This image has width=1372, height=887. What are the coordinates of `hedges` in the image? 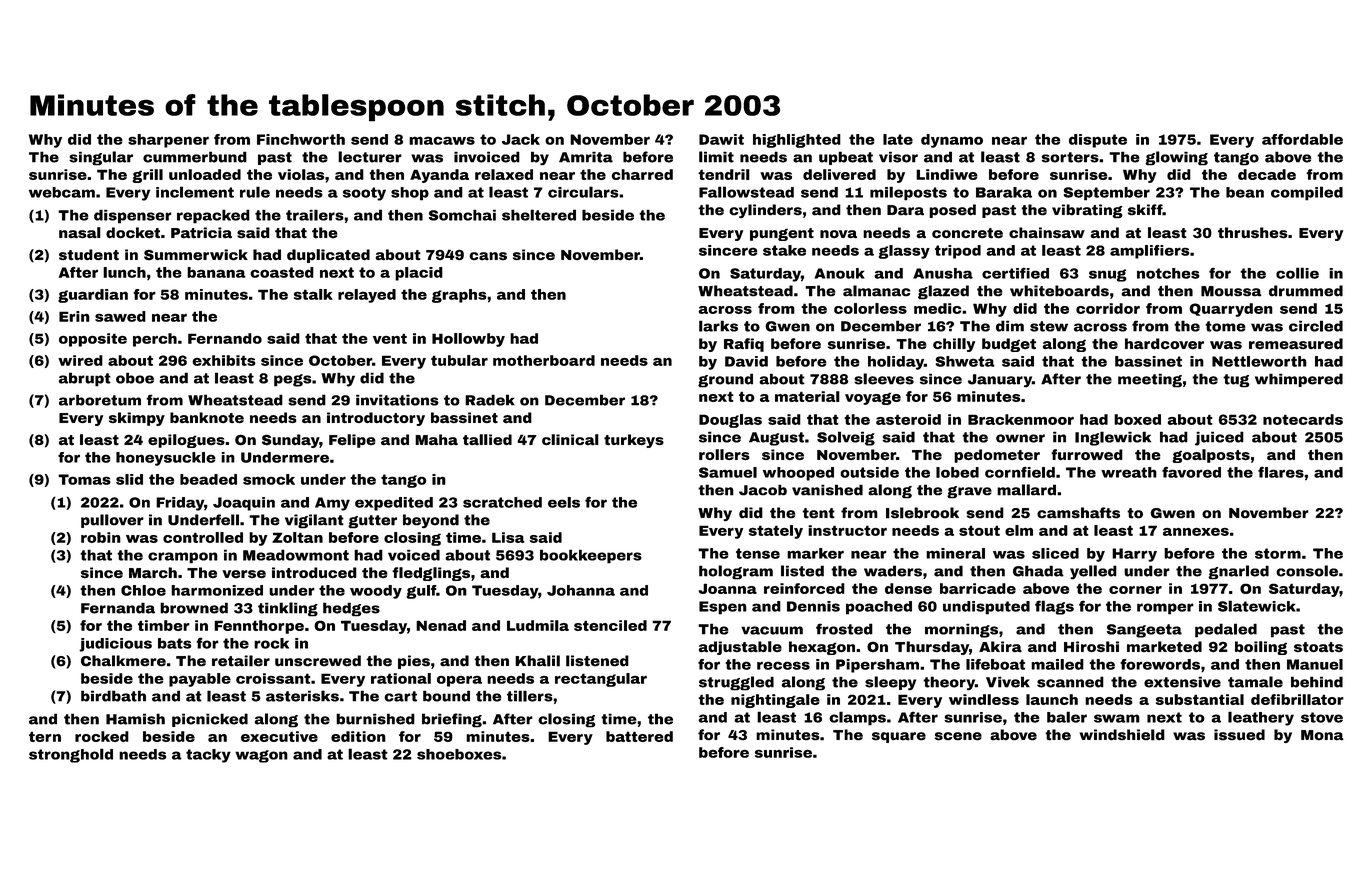 It's located at (351, 609).
